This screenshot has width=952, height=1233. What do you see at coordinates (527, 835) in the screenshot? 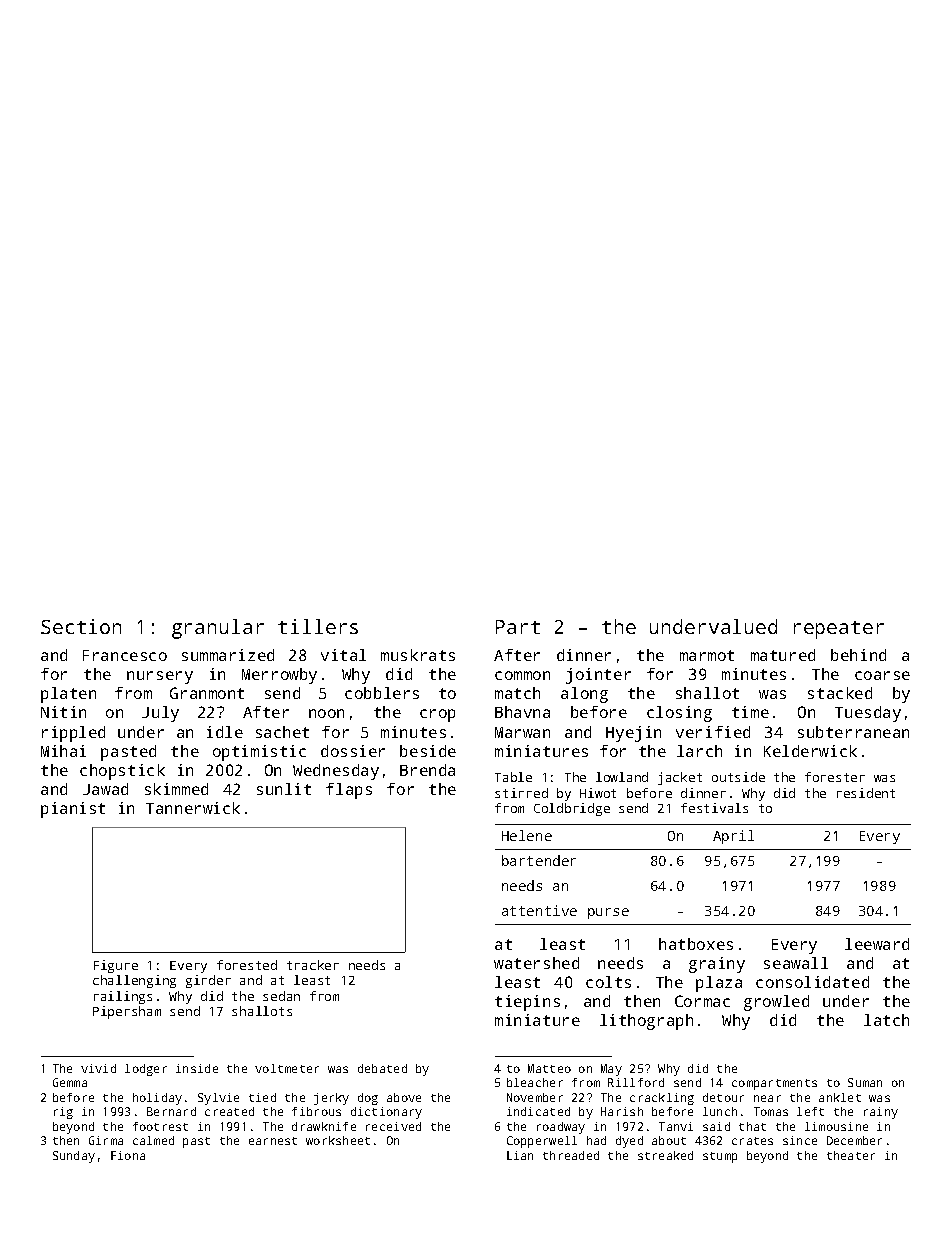
I see `Helene` at bounding box center [527, 835].
